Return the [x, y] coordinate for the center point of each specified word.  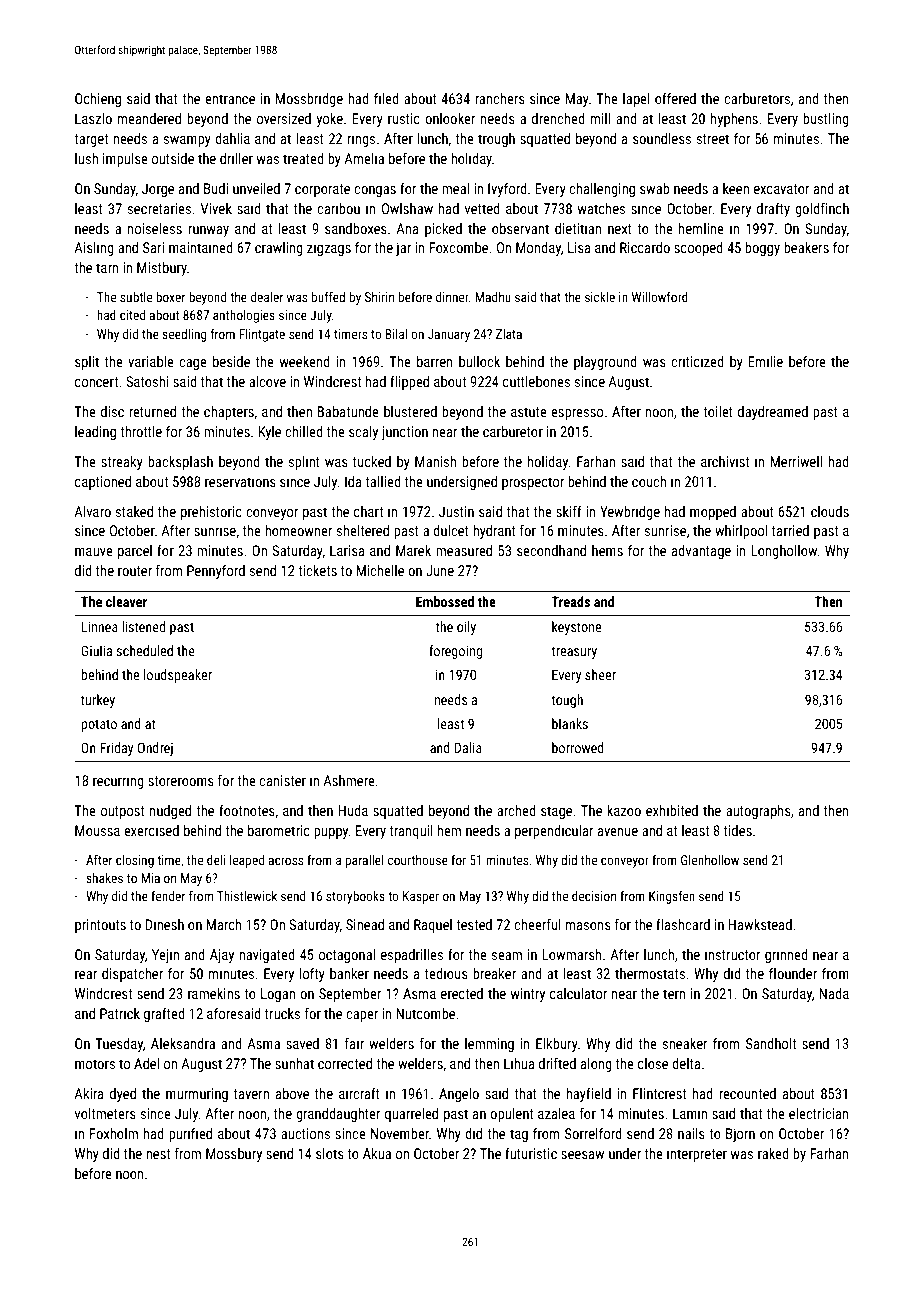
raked [773, 1153]
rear [86, 975]
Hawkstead [760, 924]
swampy [187, 141]
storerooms [181, 781]
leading [95, 433]
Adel [146, 1063]
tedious [446, 973]
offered [675, 98]
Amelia [364, 158]
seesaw [582, 1155]
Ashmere [349, 780]
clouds [830, 511]
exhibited [672, 810]
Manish [436, 461]
